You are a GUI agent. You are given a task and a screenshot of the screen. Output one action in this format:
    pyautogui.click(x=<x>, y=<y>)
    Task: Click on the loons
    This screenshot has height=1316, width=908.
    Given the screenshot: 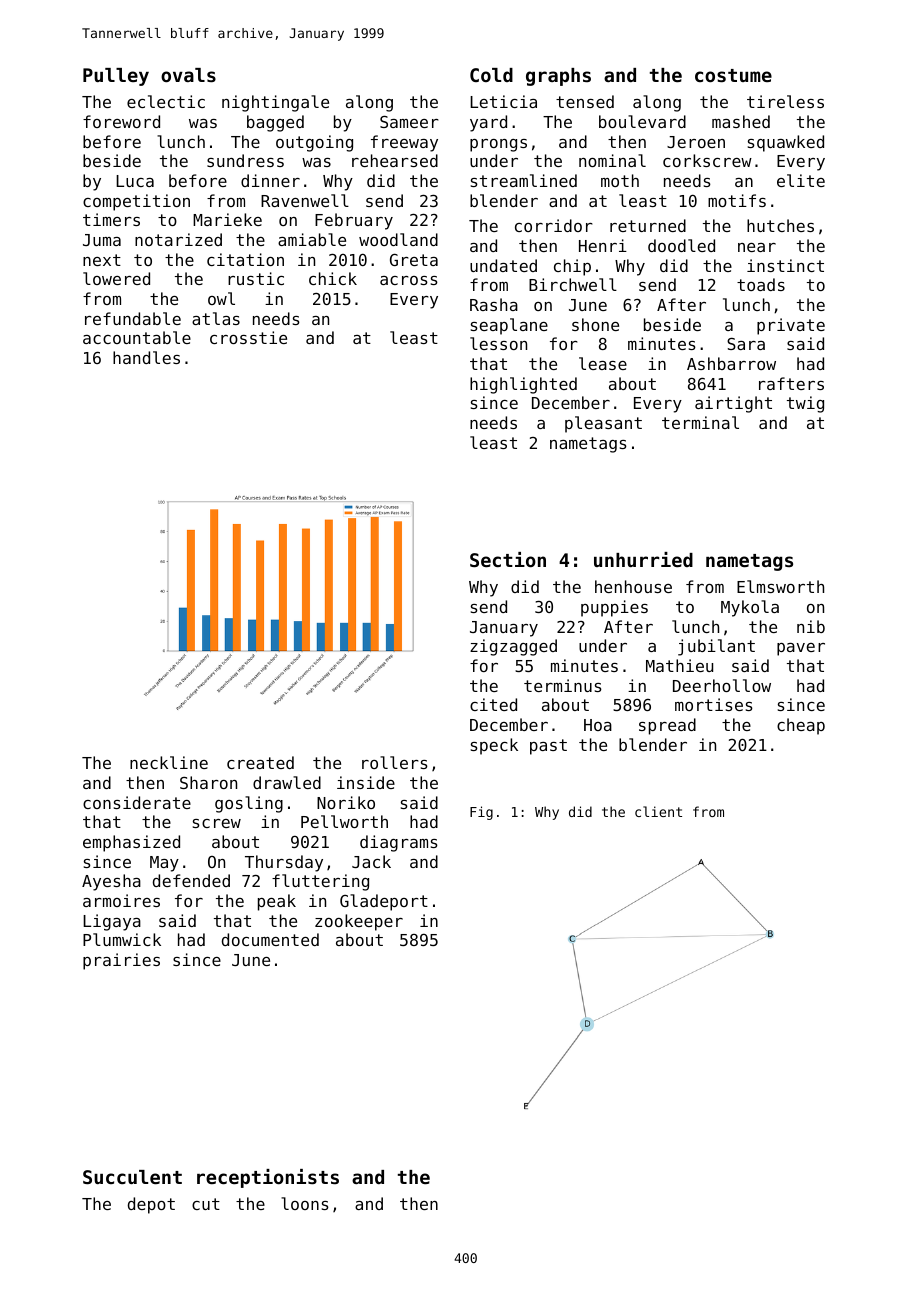 What is the action you would take?
    pyautogui.click(x=305, y=1203)
